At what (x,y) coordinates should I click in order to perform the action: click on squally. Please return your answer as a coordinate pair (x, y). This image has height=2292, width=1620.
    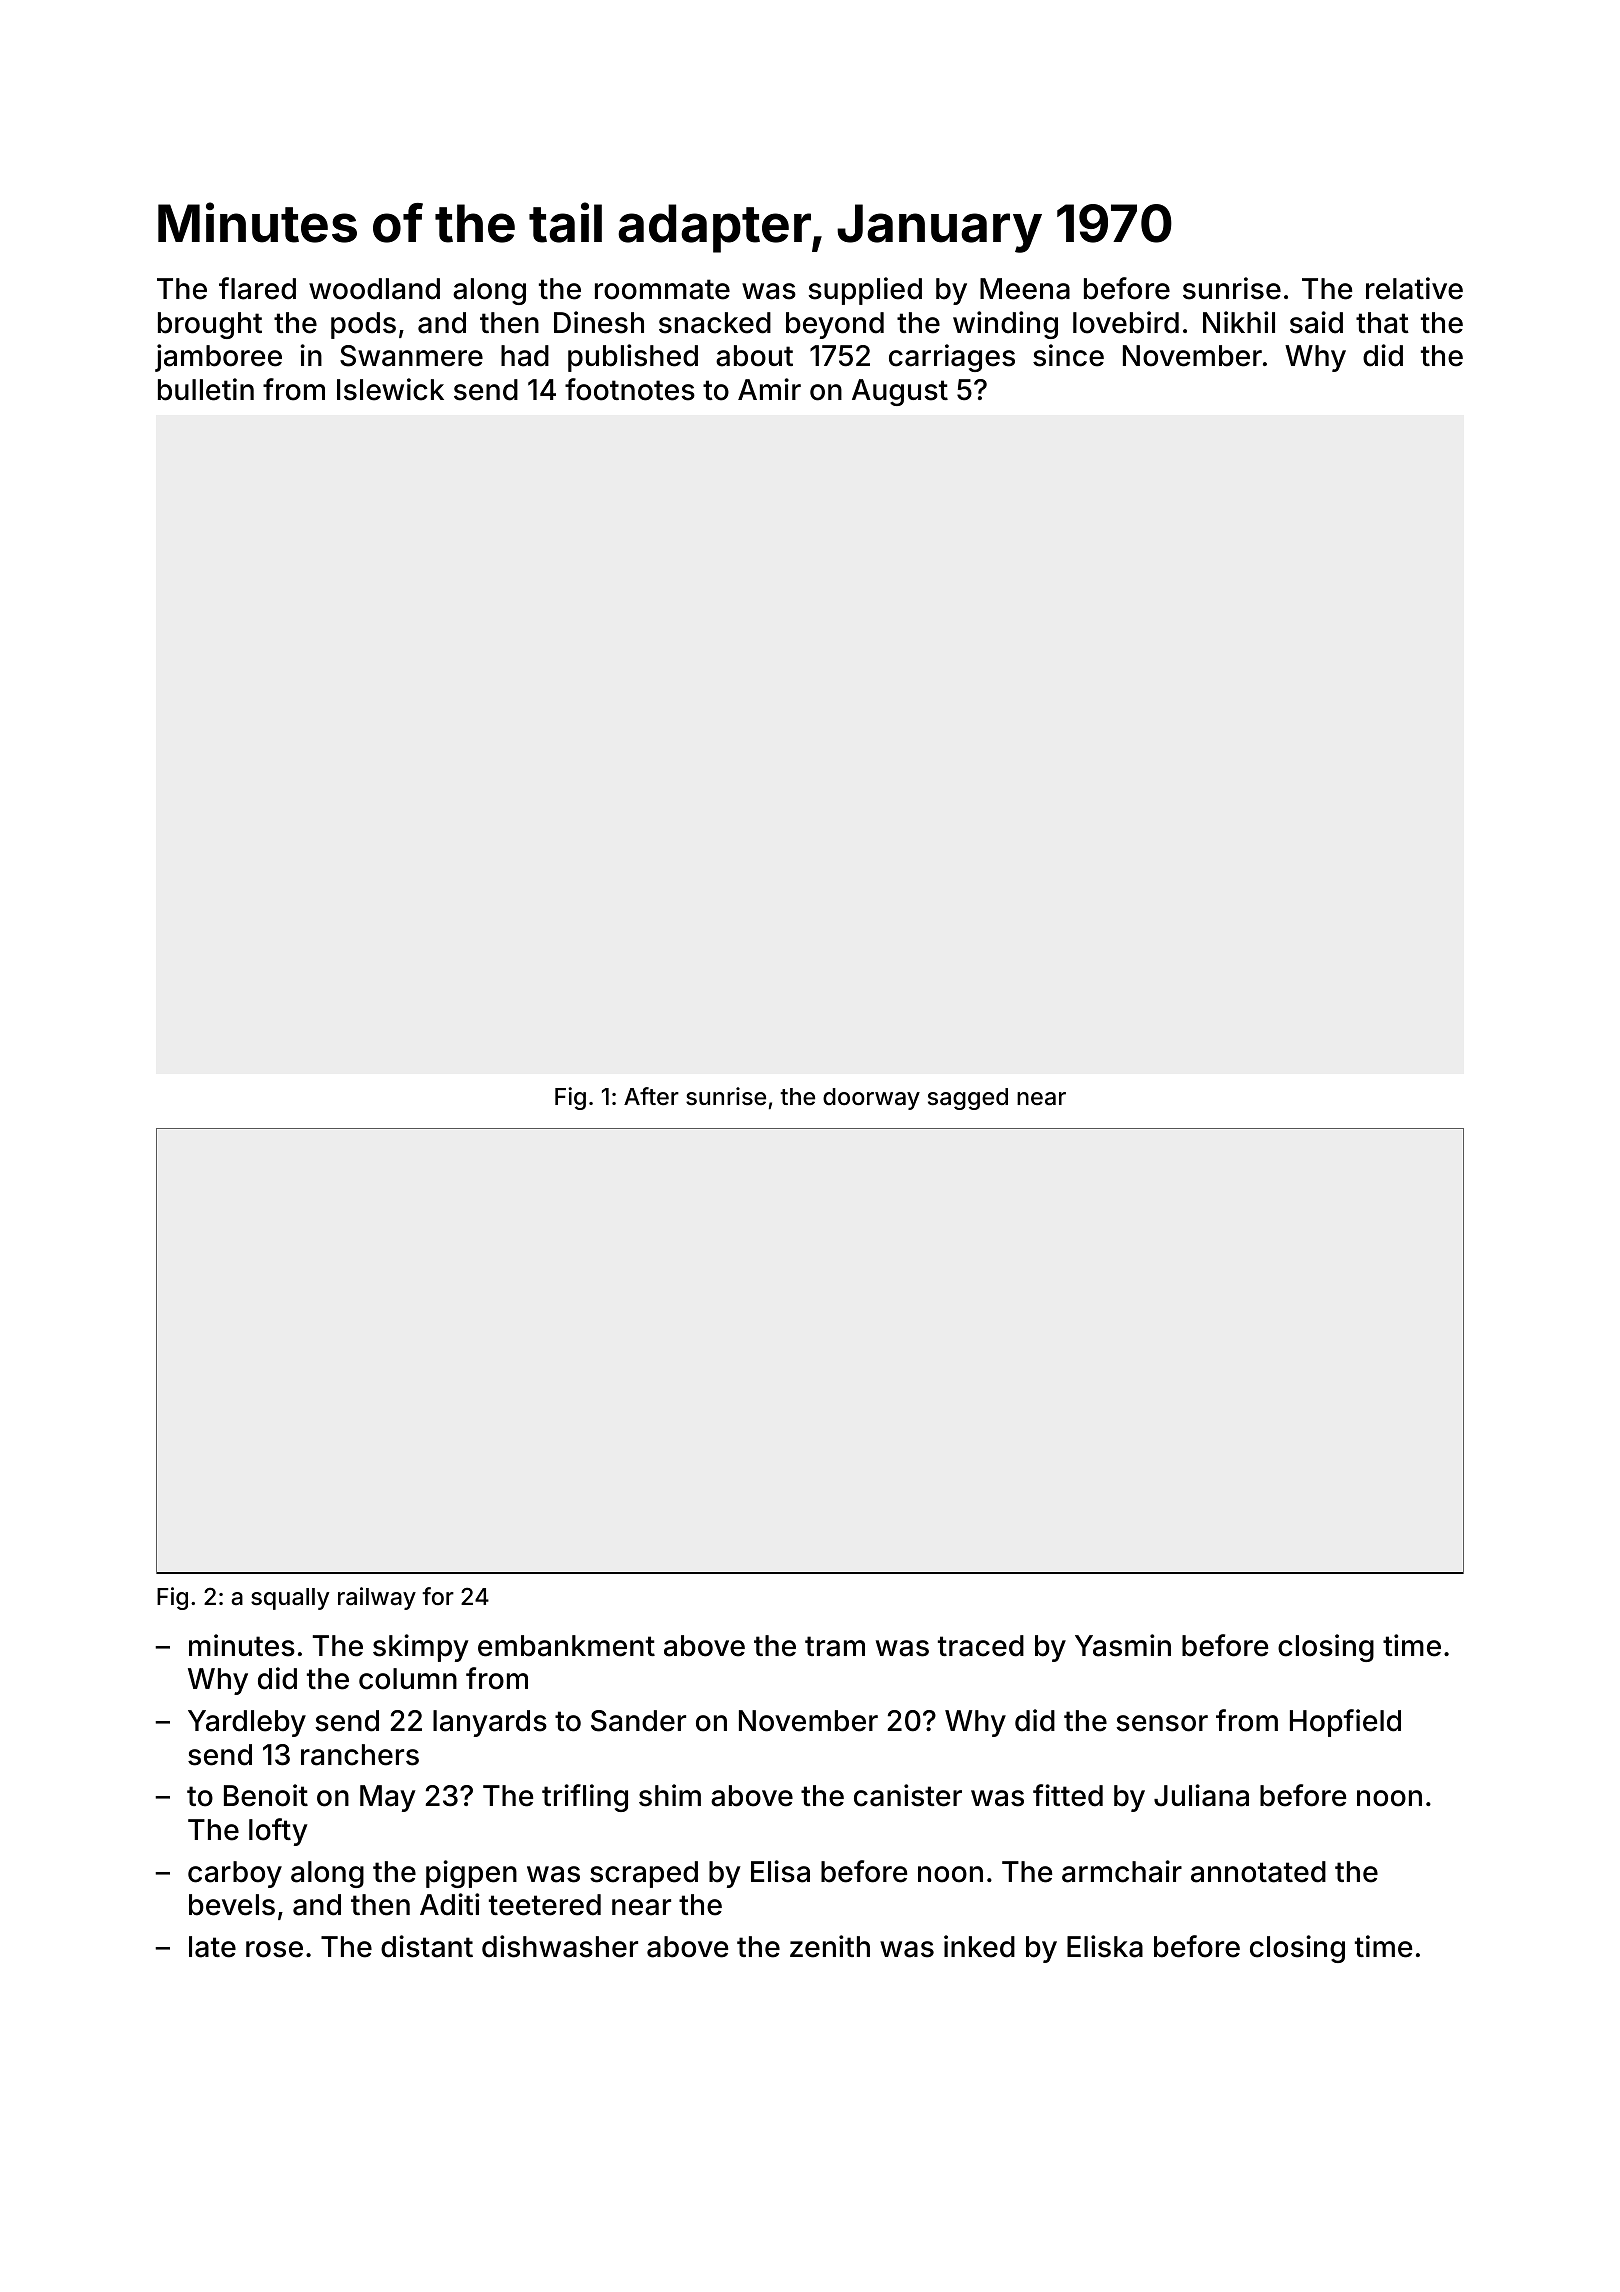
    Looking at the image, I should click on (290, 1599).
